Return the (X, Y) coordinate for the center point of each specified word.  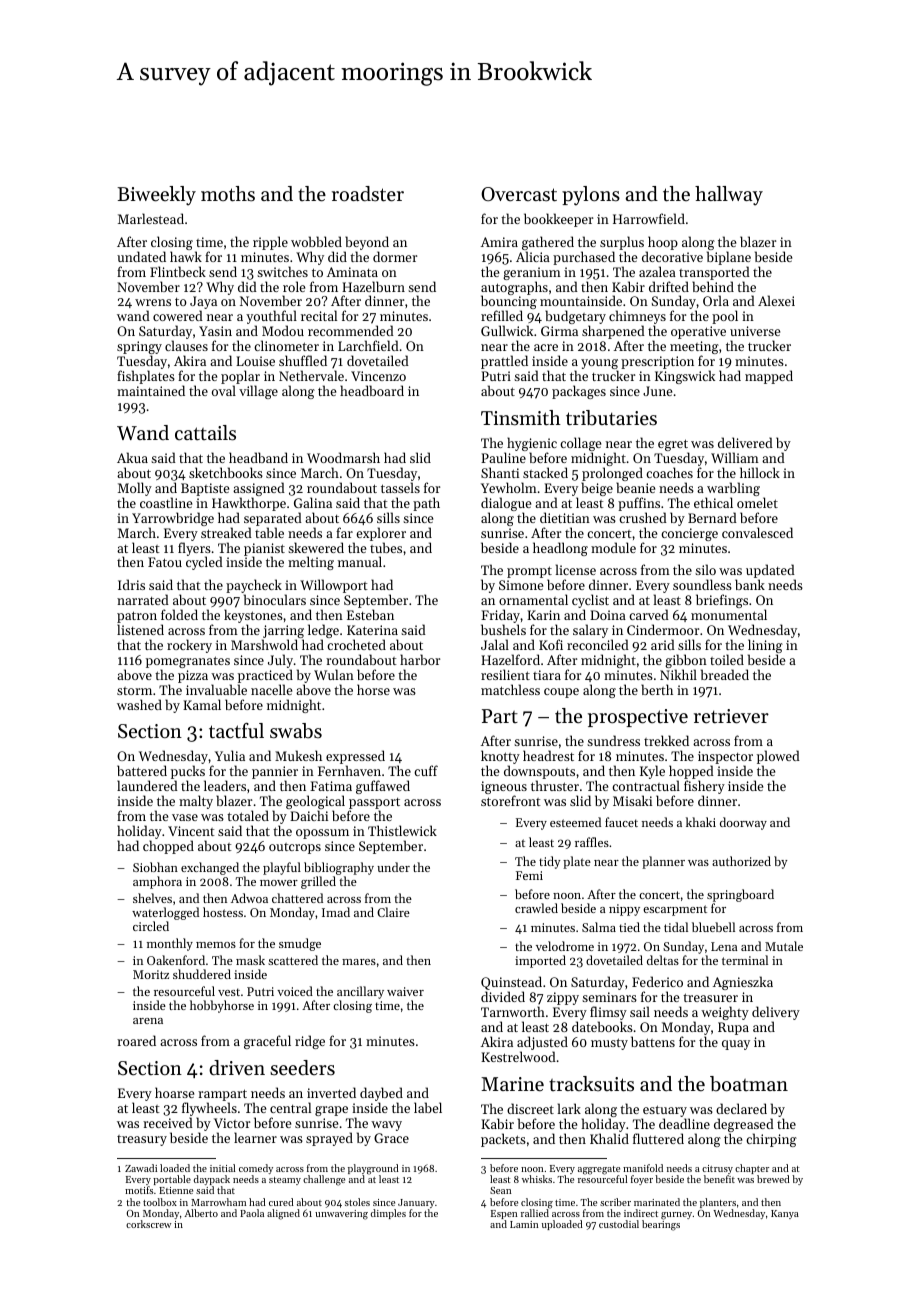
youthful (271, 318)
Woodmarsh (343, 457)
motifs (139, 1190)
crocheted (356, 644)
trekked (666, 740)
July (280, 661)
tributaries (611, 418)
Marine (512, 1084)
